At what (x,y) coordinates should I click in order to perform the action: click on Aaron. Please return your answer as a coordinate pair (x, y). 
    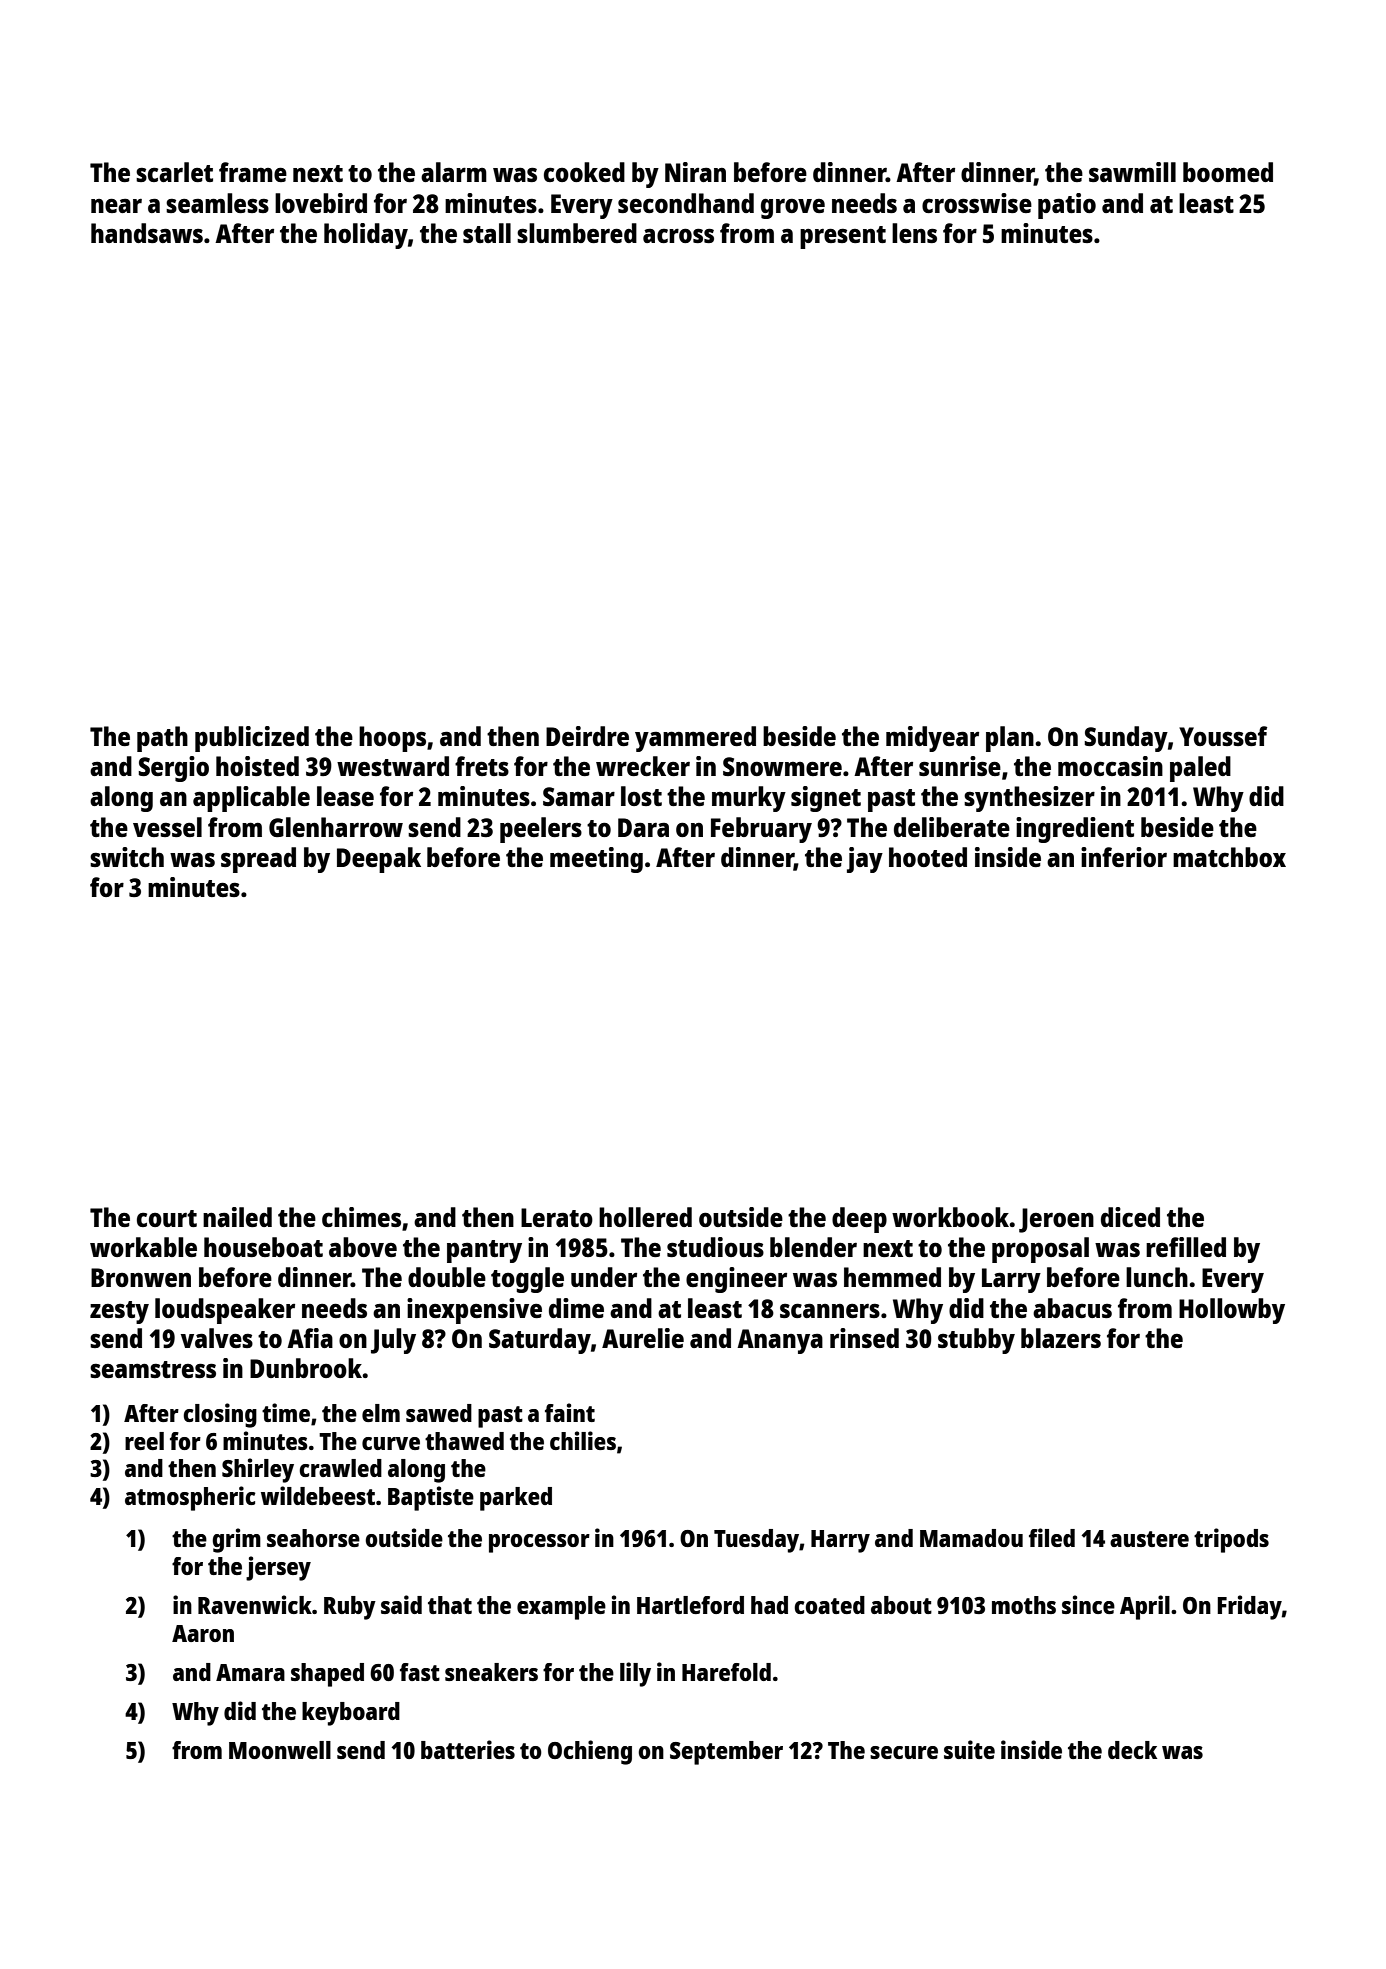
    Looking at the image, I should click on (203, 1633).
